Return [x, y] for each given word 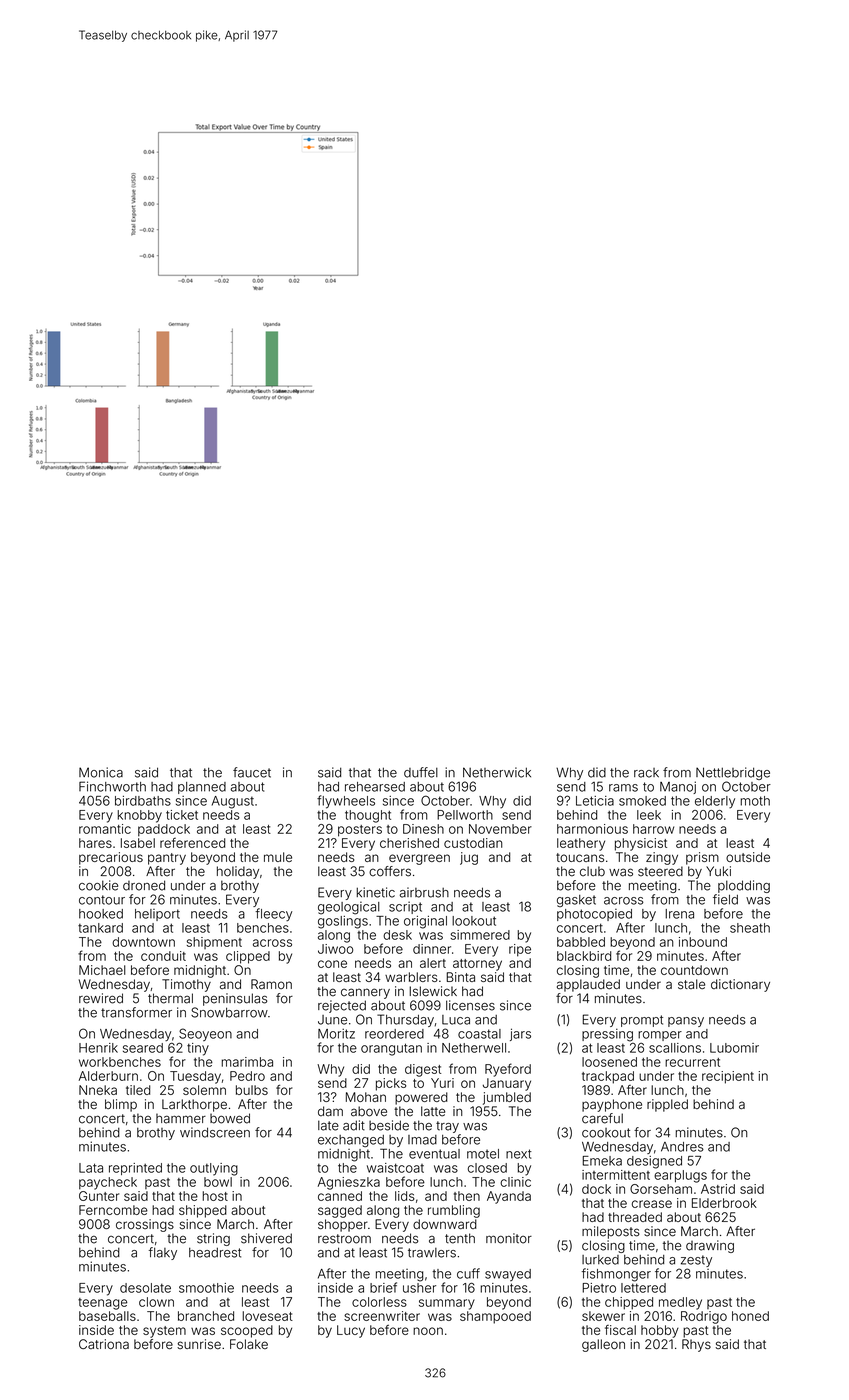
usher [419, 1288]
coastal [479, 1034]
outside [748, 857]
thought [368, 816]
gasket [576, 901]
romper [660, 1036]
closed [487, 1168]
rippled [667, 1105]
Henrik [98, 1048]
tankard [100, 928]
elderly [715, 802]
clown [156, 1302]
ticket [182, 815]
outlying [214, 1169]
